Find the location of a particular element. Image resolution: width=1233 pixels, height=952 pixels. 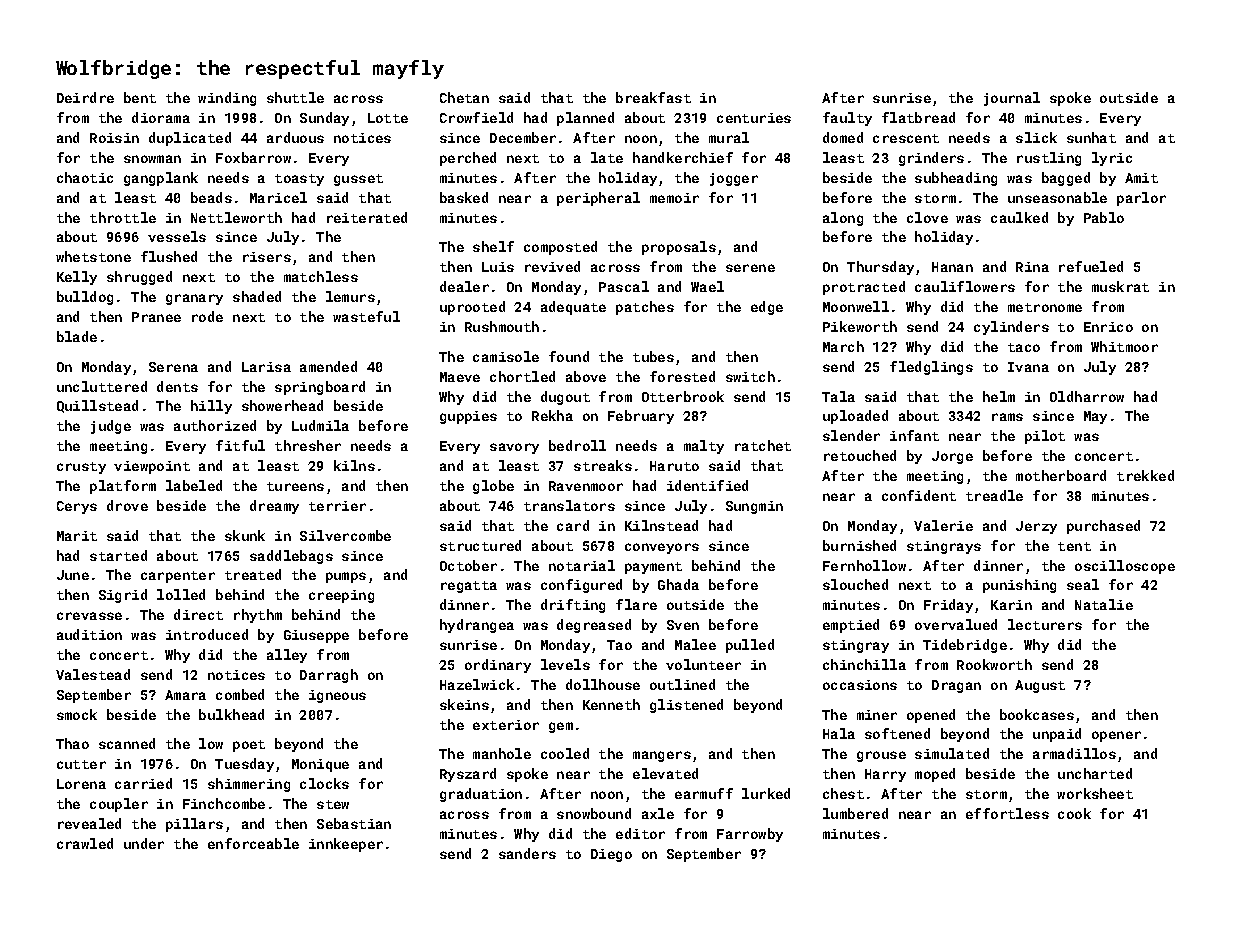

slouched is located at coordinates (855, 584).
